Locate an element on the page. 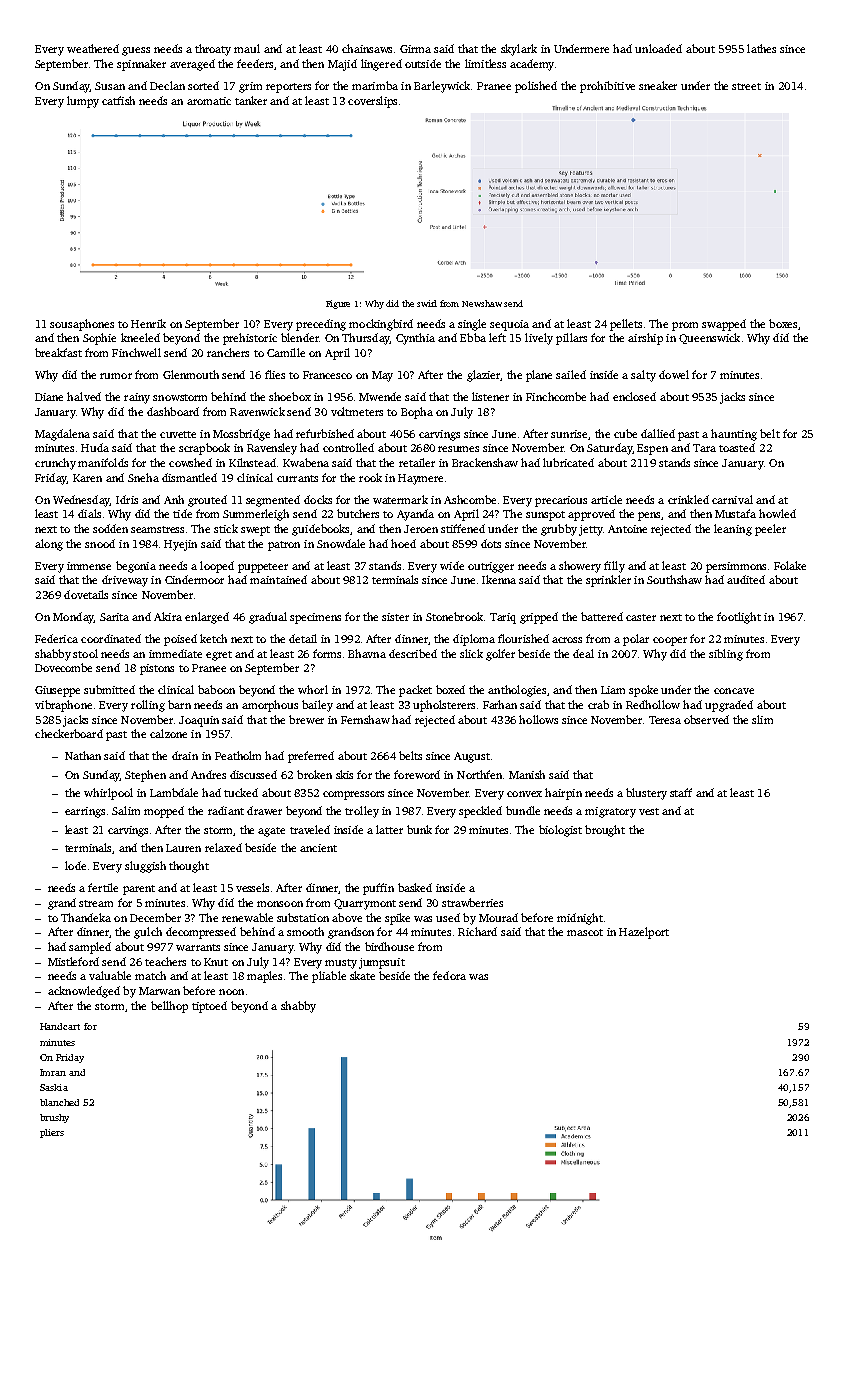  Handcart is located at coordinates (60, 1026).
